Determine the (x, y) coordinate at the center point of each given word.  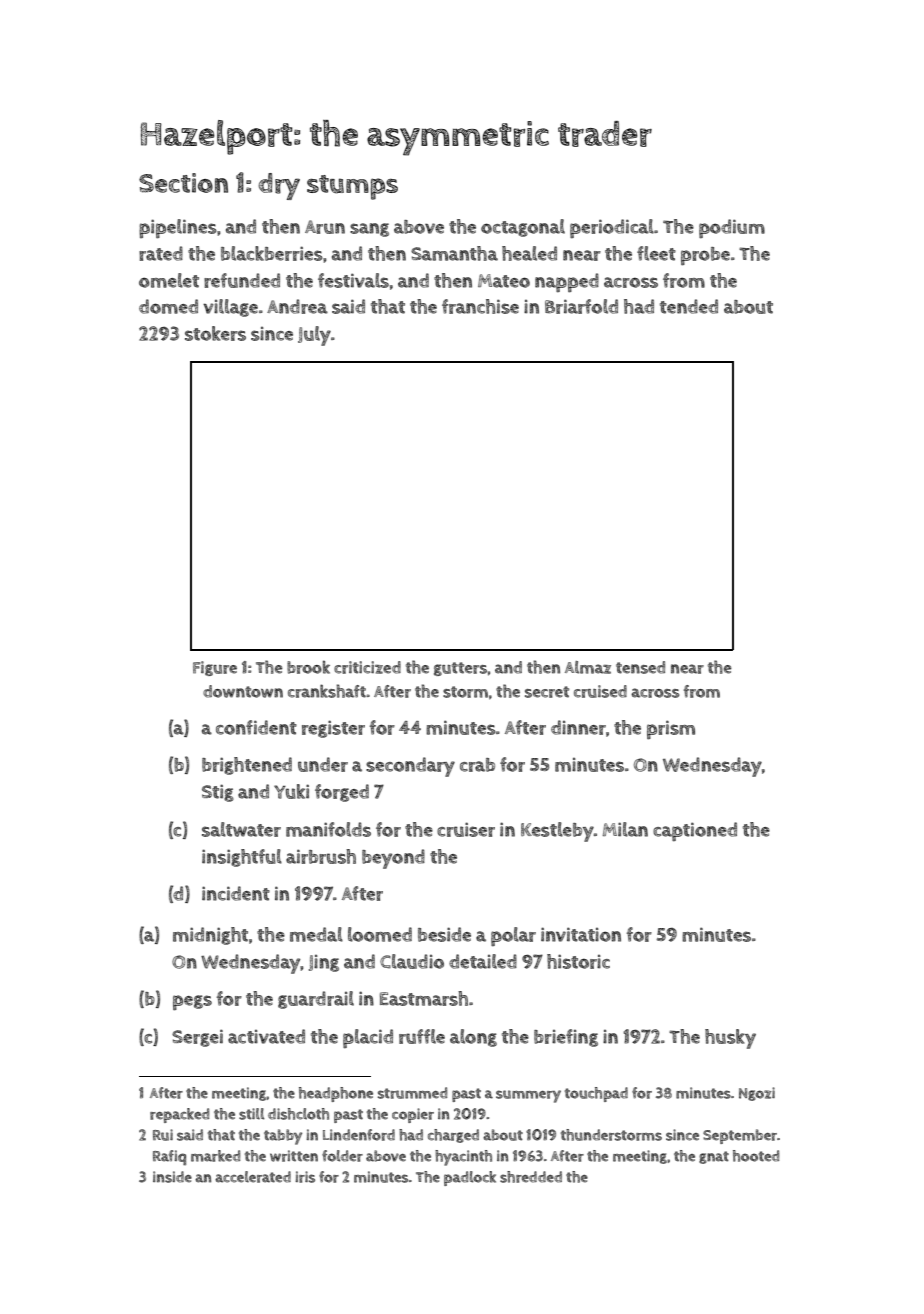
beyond (393, 859)
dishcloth (298, 1114)
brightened (247, 766)
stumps (352, 187)
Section (183, 183)
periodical (612, 228)
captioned (695, 831)
